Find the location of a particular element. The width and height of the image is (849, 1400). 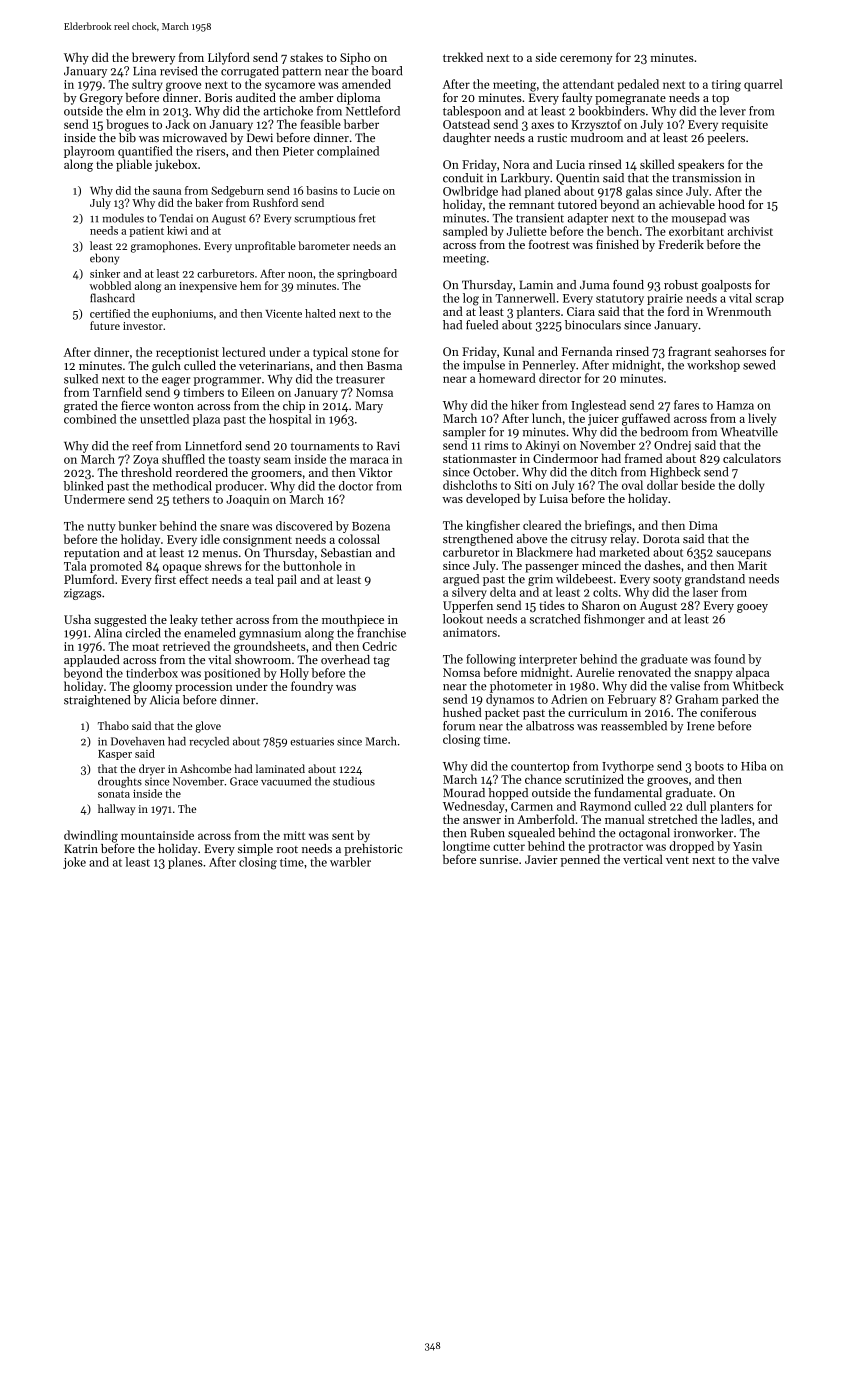

Dorota is located at coordinates (661, 539).
